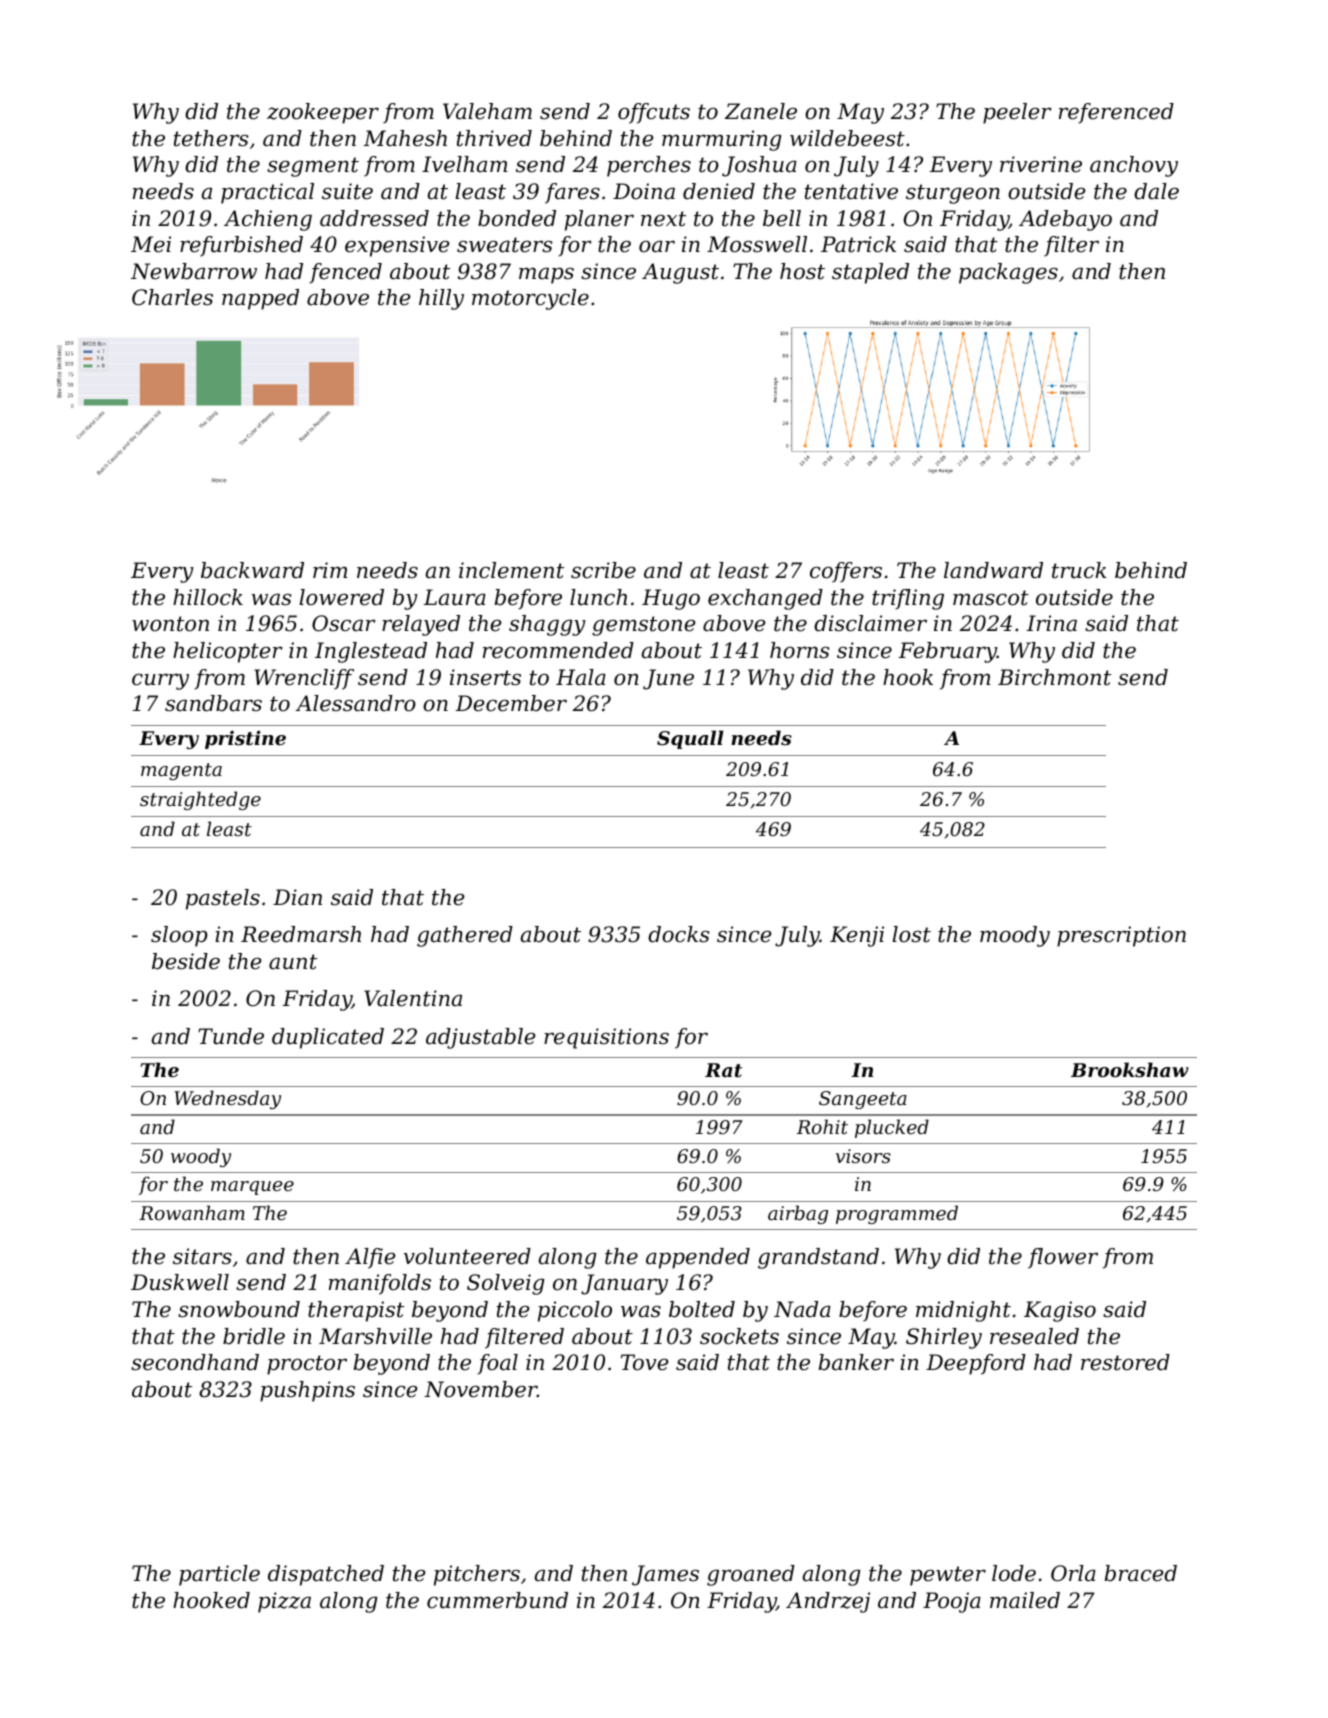 The image size is (1328, 1718). I want to click on fenced, so click(345, 273).
